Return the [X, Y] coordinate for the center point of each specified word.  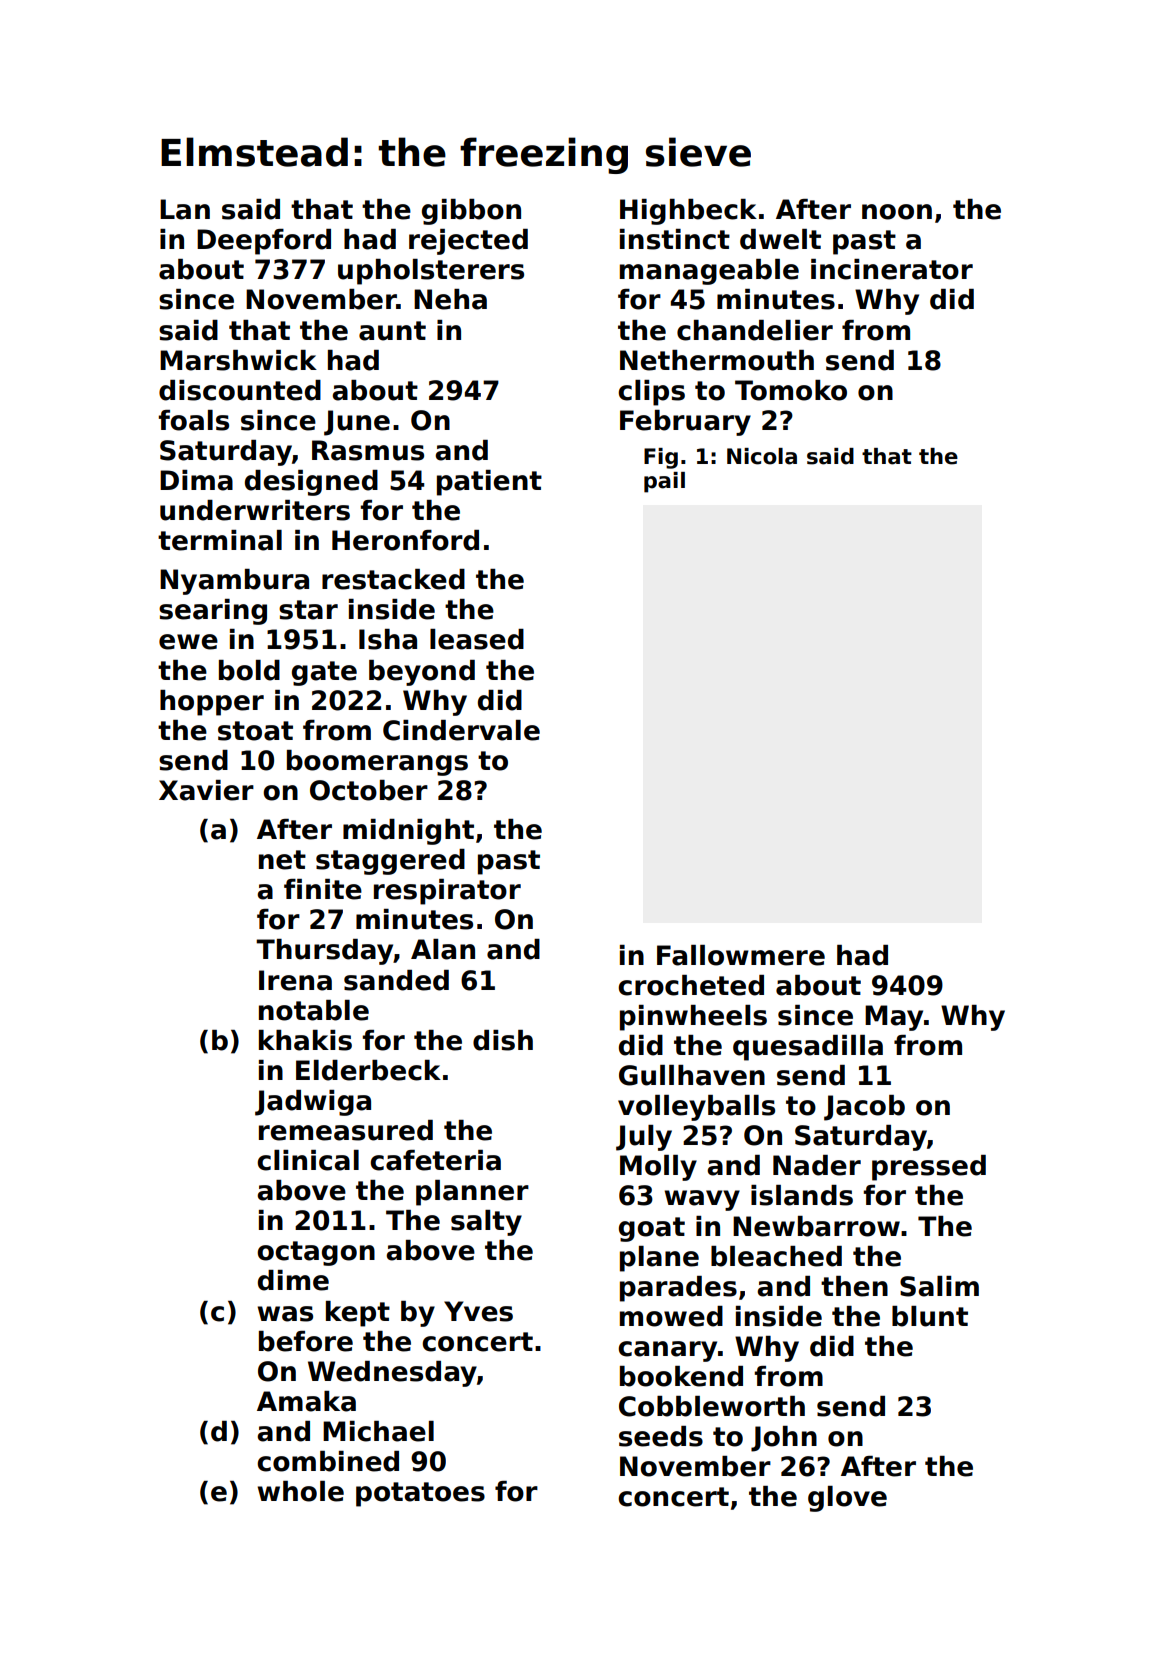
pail [664, 482]
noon [897, 212]
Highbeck [688, 212]
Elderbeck [368, 1070]
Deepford [264, 242]
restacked [393, 579]
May [894, 1018]
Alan [443, 949]
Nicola [762, 456]
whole [300, 1491]
